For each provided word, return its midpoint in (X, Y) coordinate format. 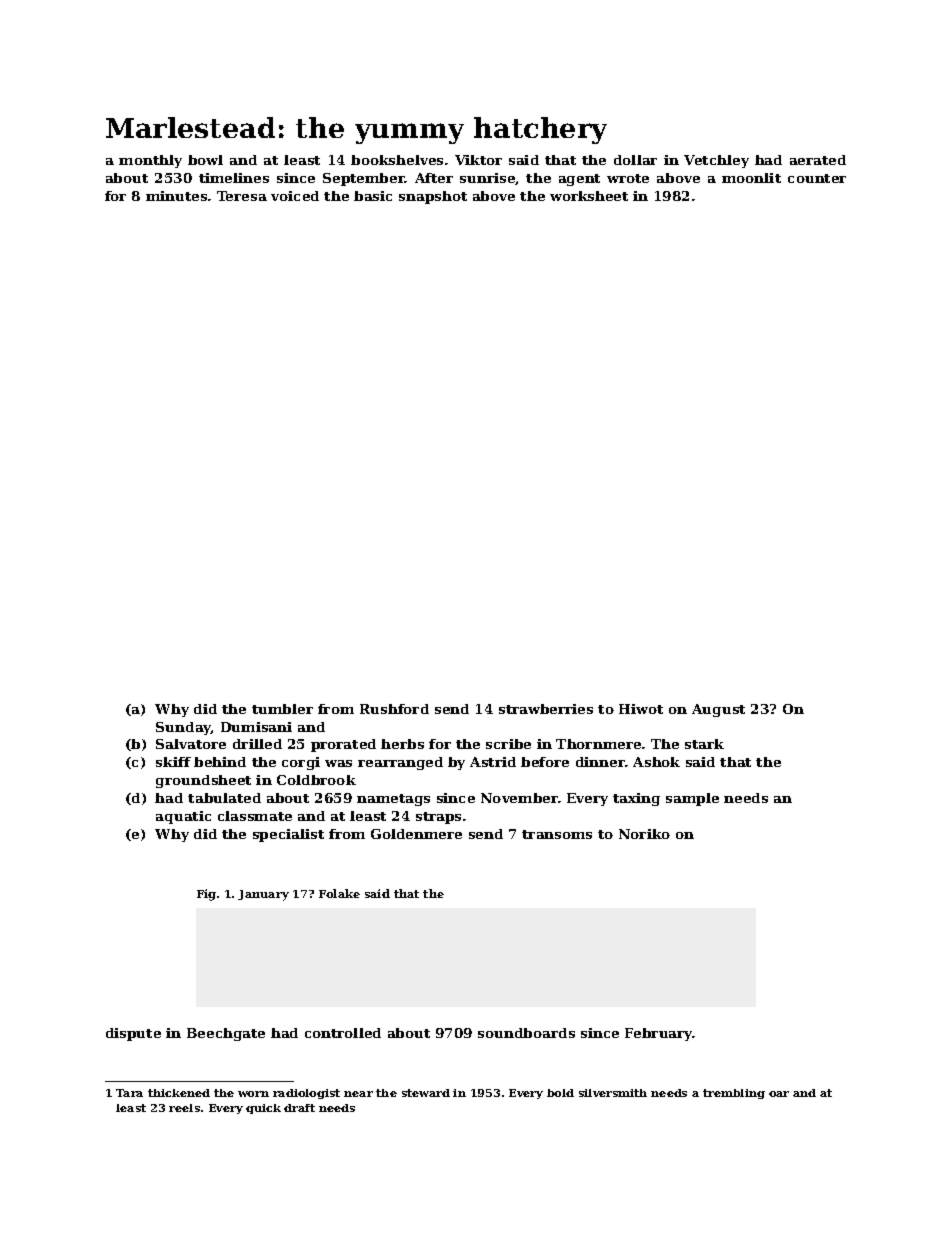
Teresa (242, 196)
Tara (129, 1093)
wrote (628, 178)
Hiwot (641, 709)
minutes (176, 196)
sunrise (488, 179)
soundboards (526, 1033)
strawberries (546, 709)
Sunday (183, 728)
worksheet (589, 196)
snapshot (433, 197)
